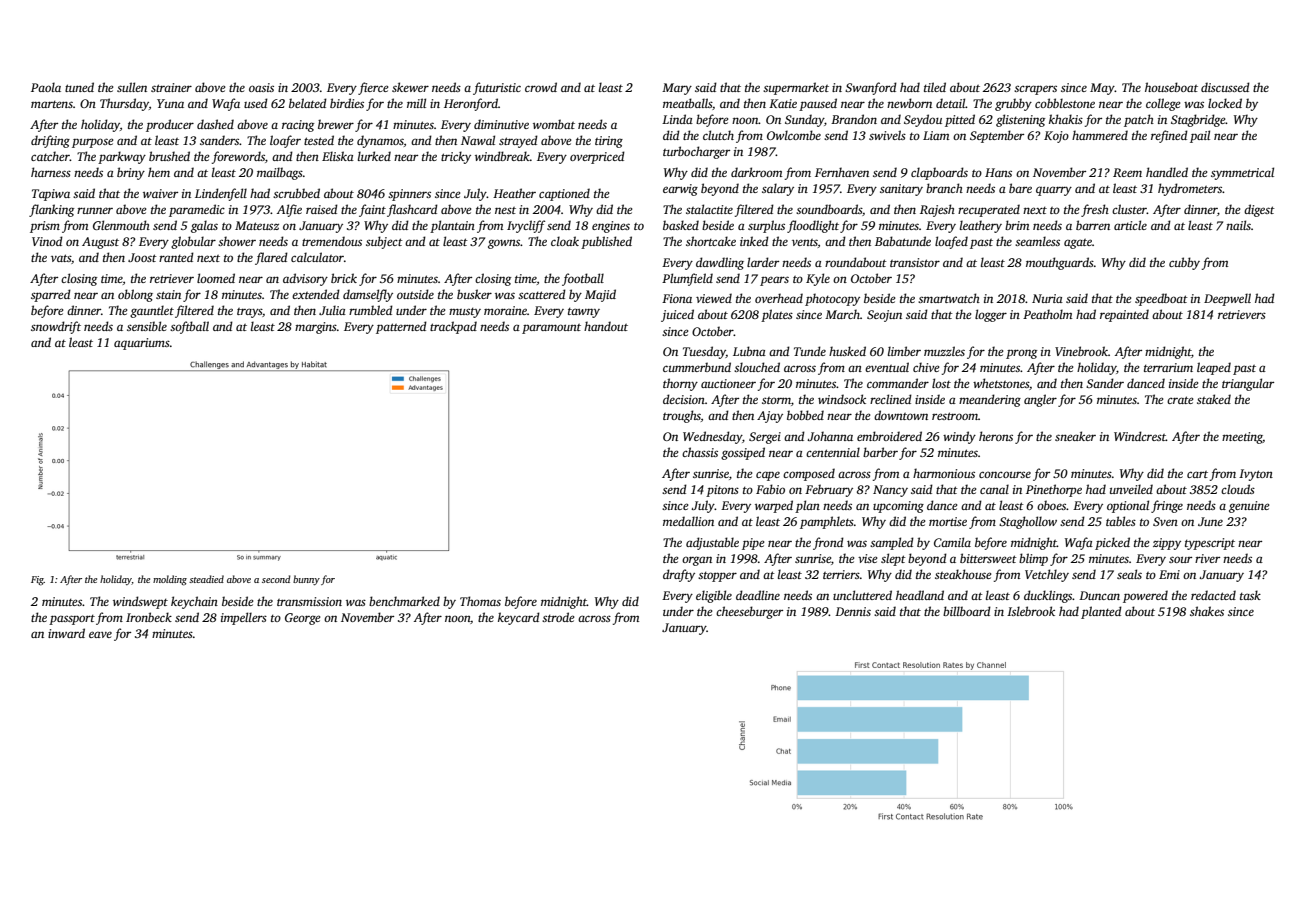  I want to click on clapboards, so click(939, 173).
